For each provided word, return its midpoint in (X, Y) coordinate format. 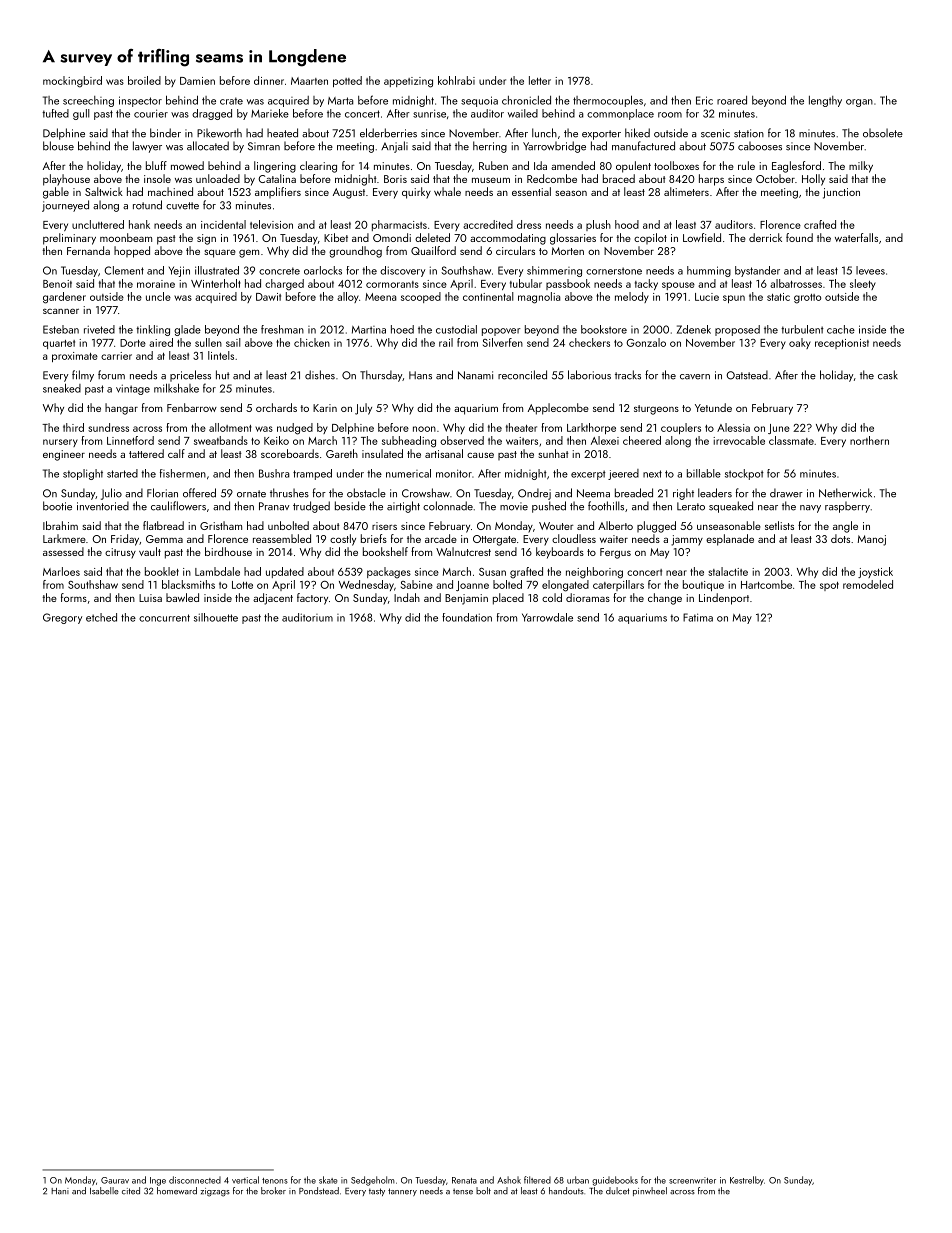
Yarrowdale (547, 617)
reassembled (282, 538)
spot (829, 586)
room (670, 115)
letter (540, 80)
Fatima (698, 617)
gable (56, 193)
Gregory (62, 618)
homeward (177, 1191)
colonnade (448, 506)
